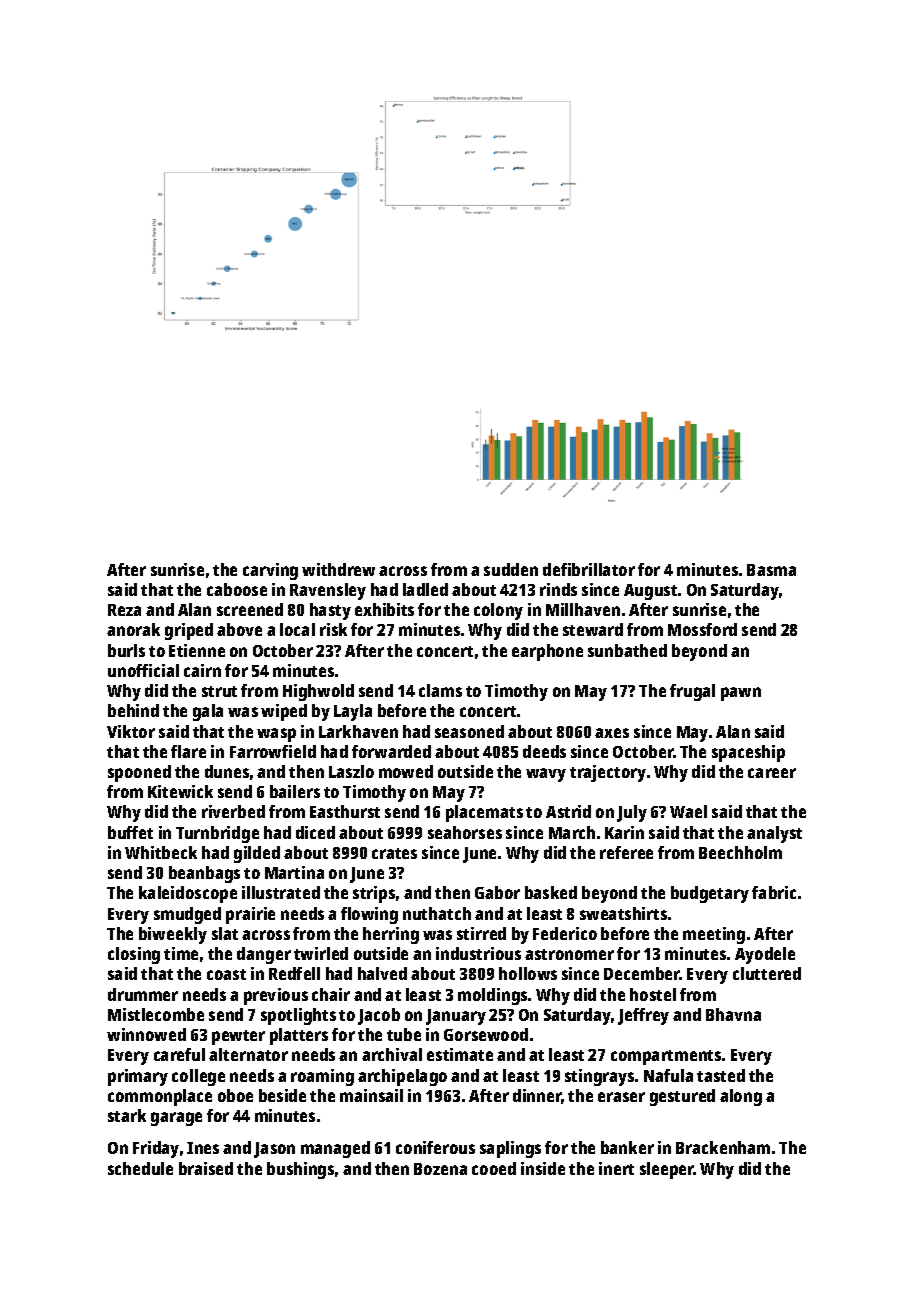  What do you see at coordinates (741, 694) in the page?
I see `pawn` at bounding box center [741, 694].
